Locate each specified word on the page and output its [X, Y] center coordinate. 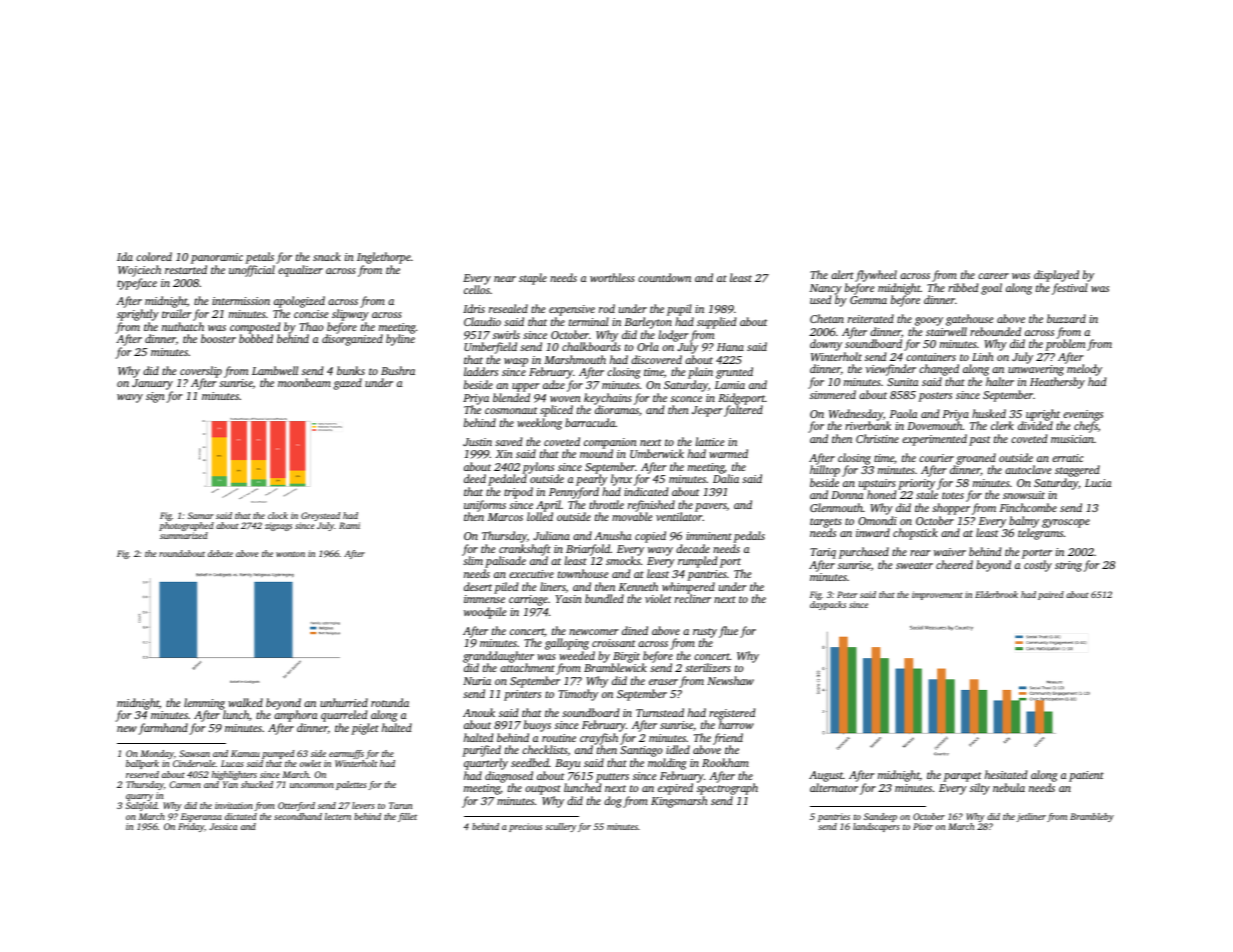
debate [220, 553]
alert [842, 274]
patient [1086, 776]
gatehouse [970, 320]
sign [155, 397]
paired [1051, 595]
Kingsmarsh [679, 802]
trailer [177, 313]
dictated [241, 816]
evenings [1083, 415]
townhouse [583, 573]
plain [700, 373]
